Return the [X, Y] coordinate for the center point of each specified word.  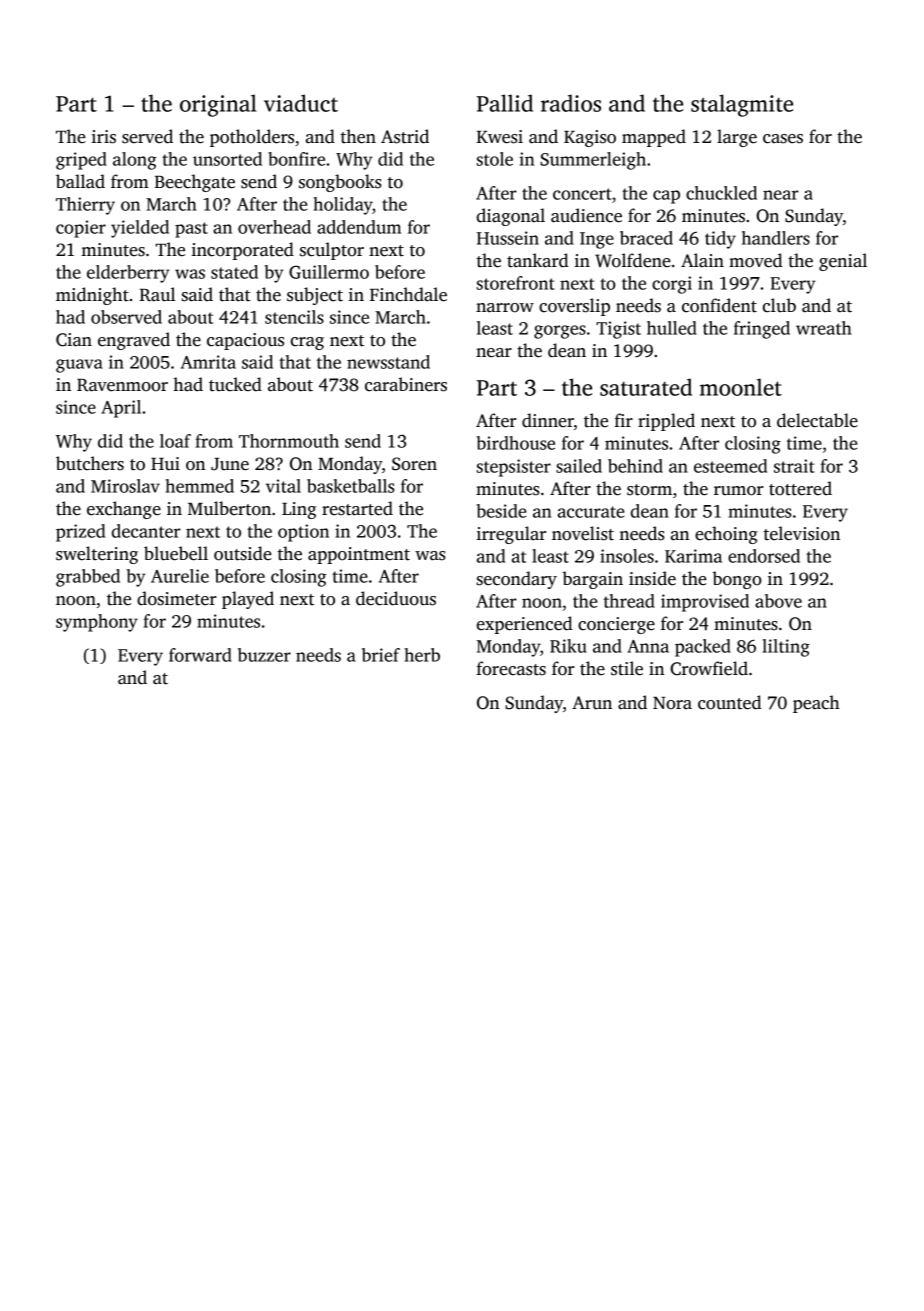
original [218, 105]
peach [816, 704]
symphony [97, 623]
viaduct [301, 103]
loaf [175, 441]
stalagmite [742, 105]
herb [422, 655]
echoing [726, 535]
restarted [357, 508]
